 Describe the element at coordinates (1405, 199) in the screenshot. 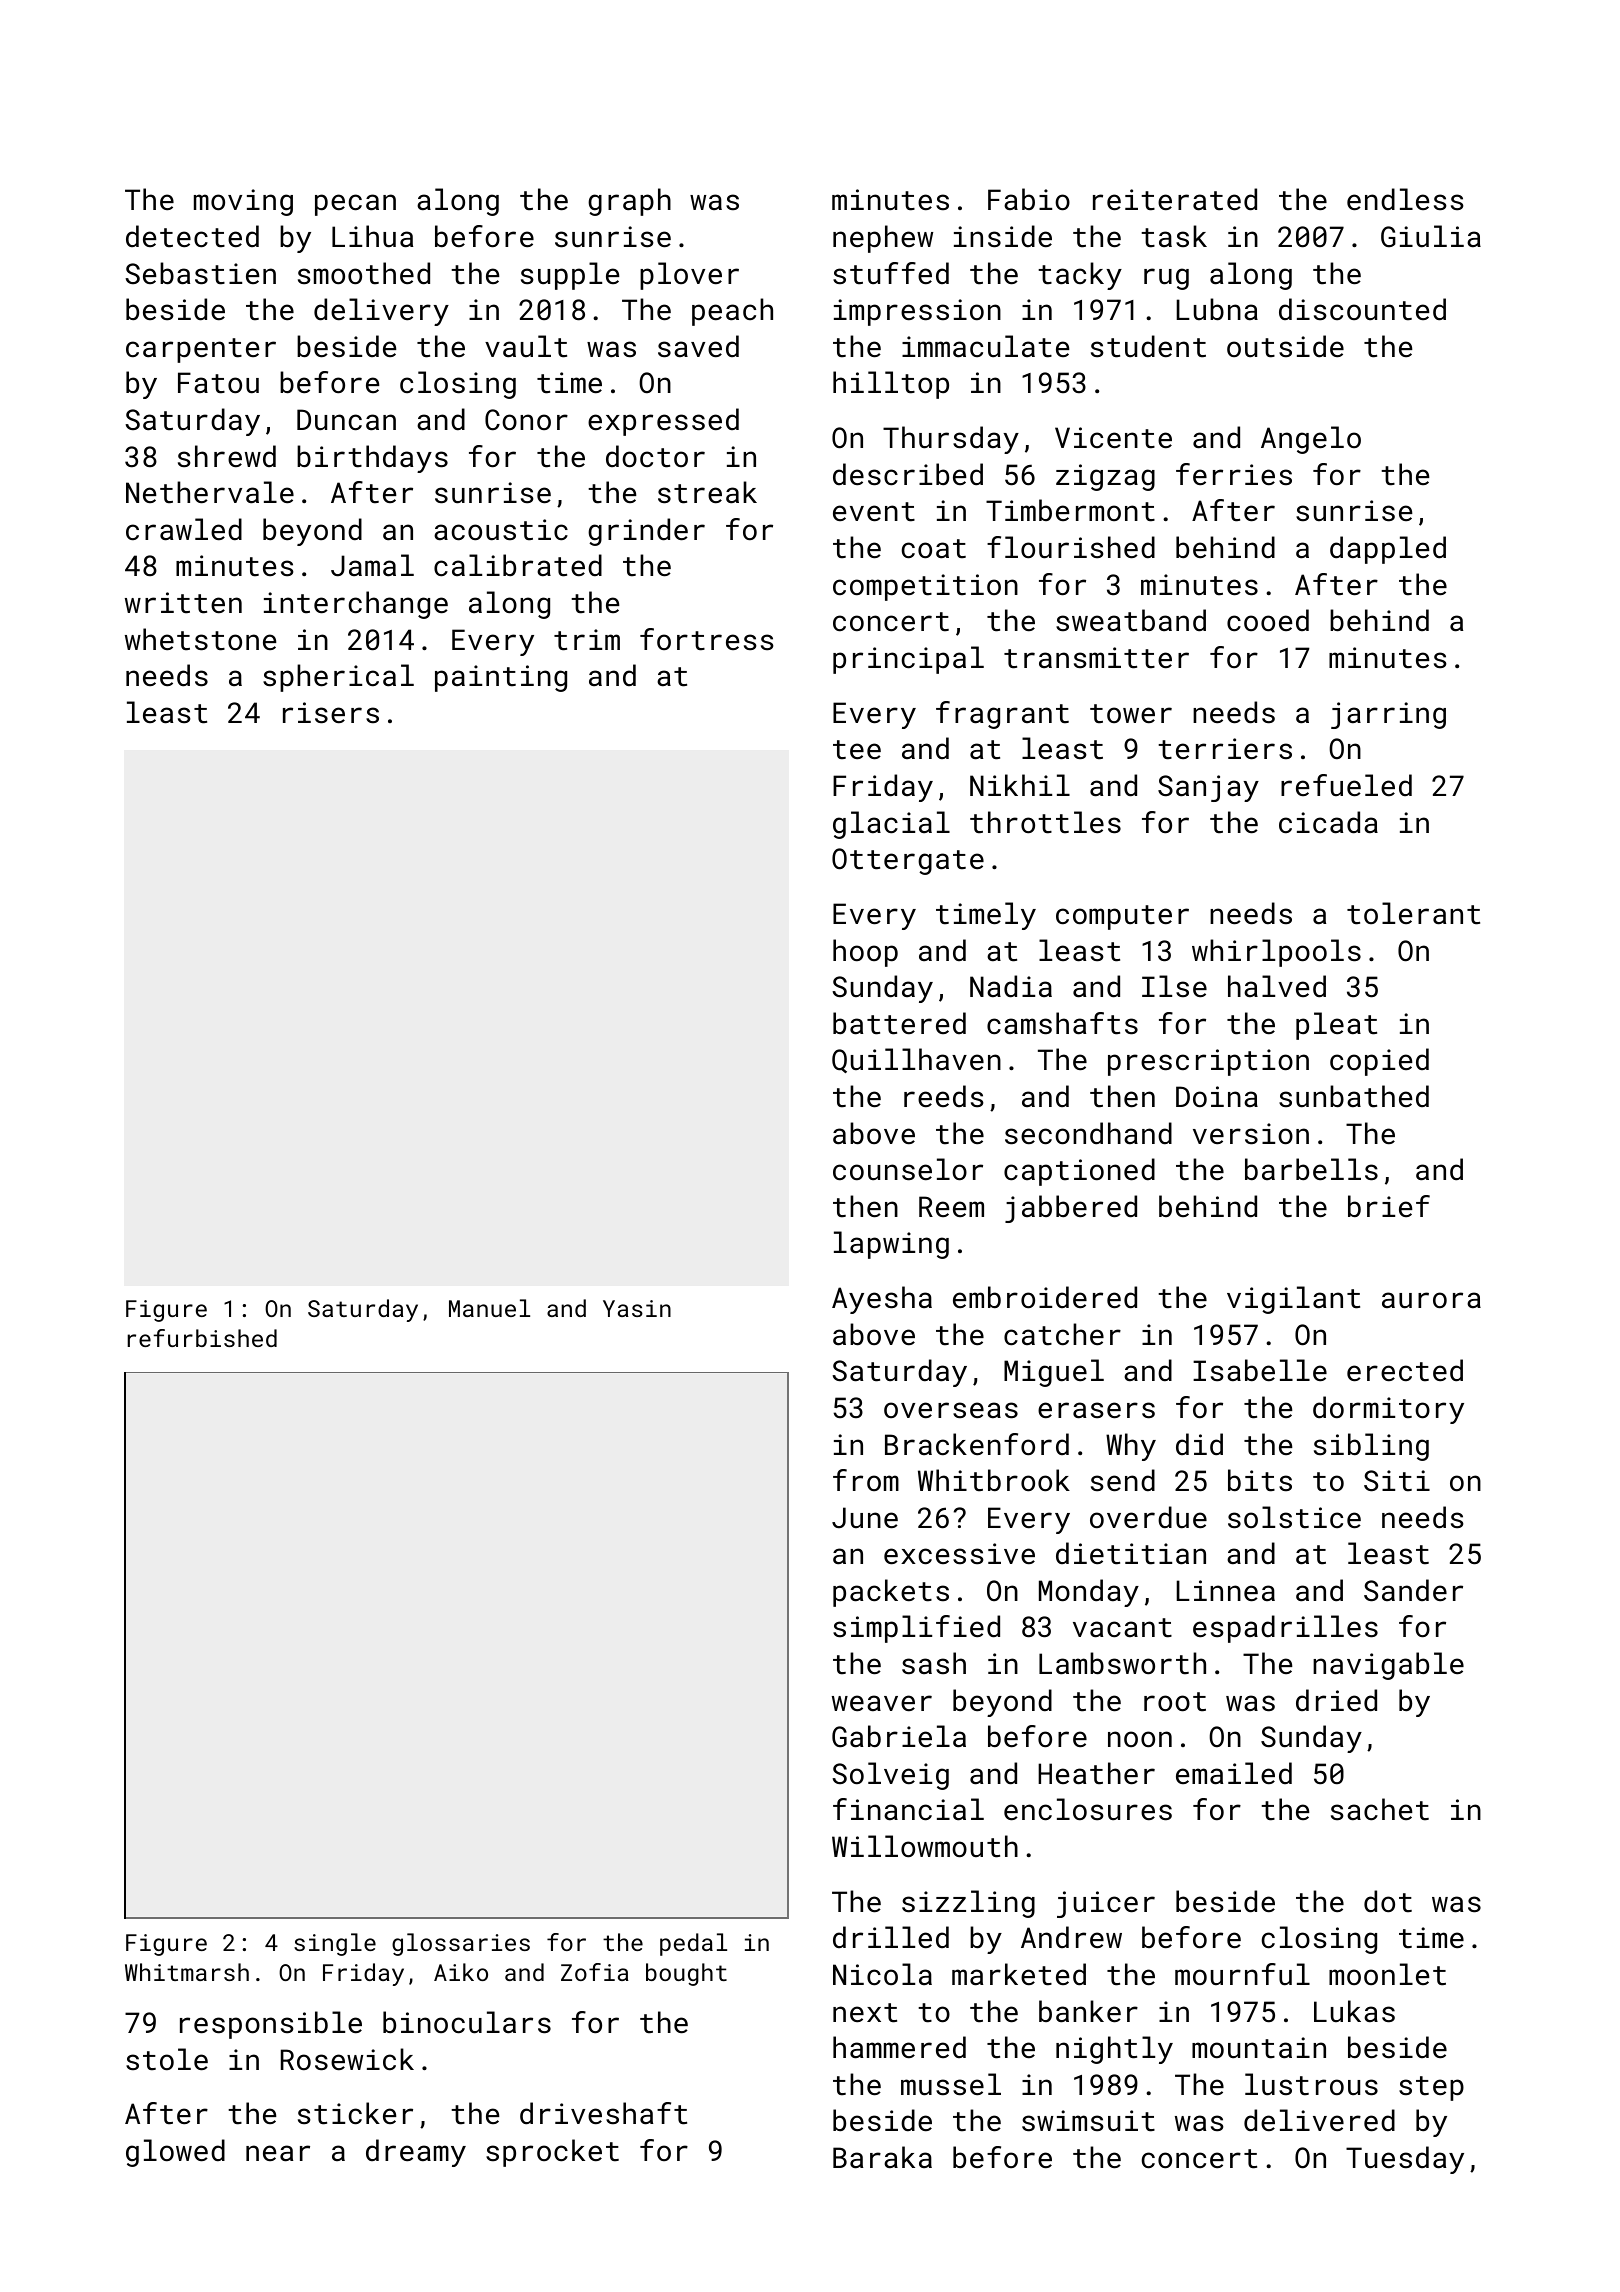

I see `endless` at that location.
